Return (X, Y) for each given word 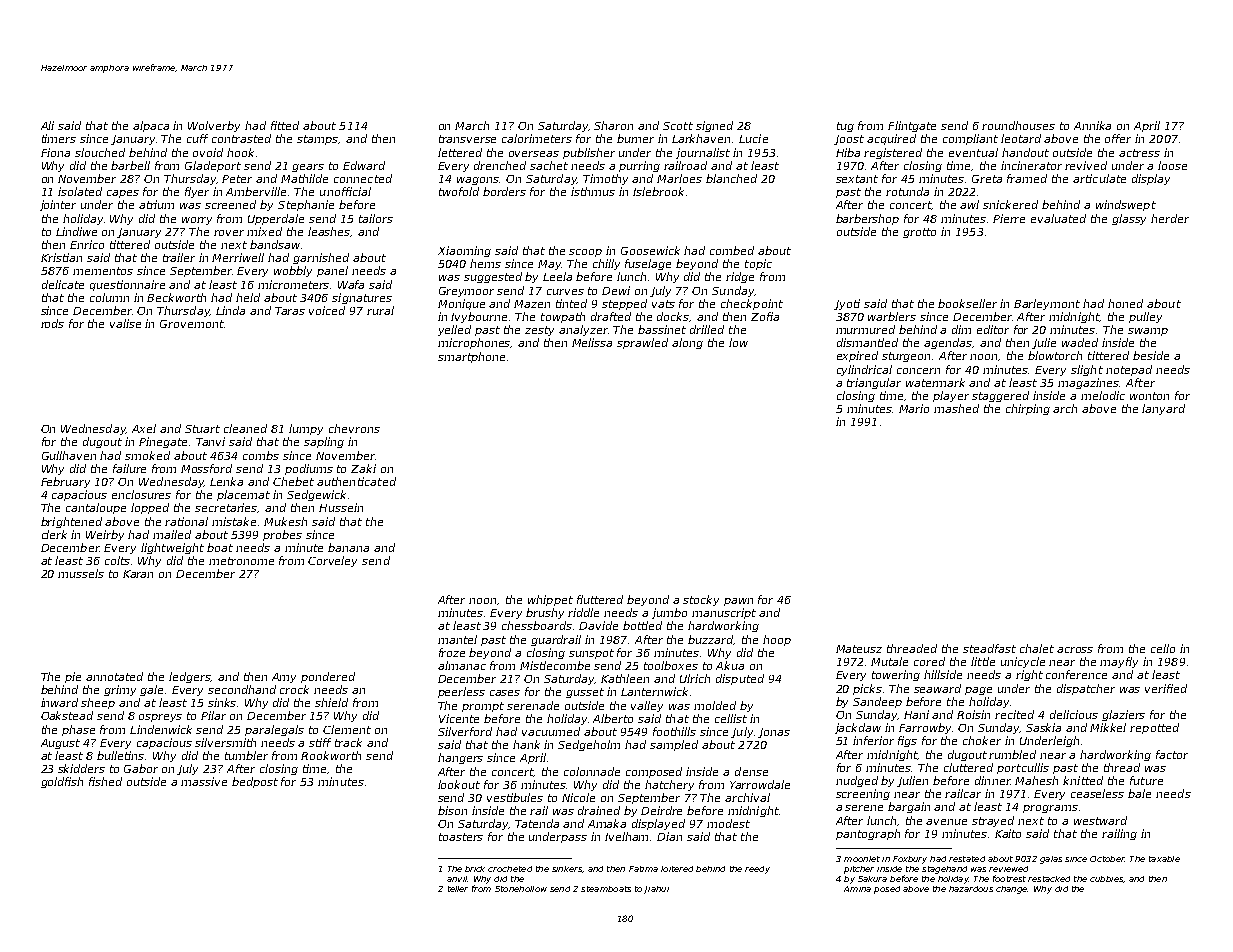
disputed (740, 679)
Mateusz (859, 649)
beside (1151, 355)
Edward (364, 165)
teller (458, 889)
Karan (138, 574)
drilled (707, 329)
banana (348, 547)
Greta (987, 179)
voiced (327, 310)
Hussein (341, 507)
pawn (738, 602)
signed (714, 126)
